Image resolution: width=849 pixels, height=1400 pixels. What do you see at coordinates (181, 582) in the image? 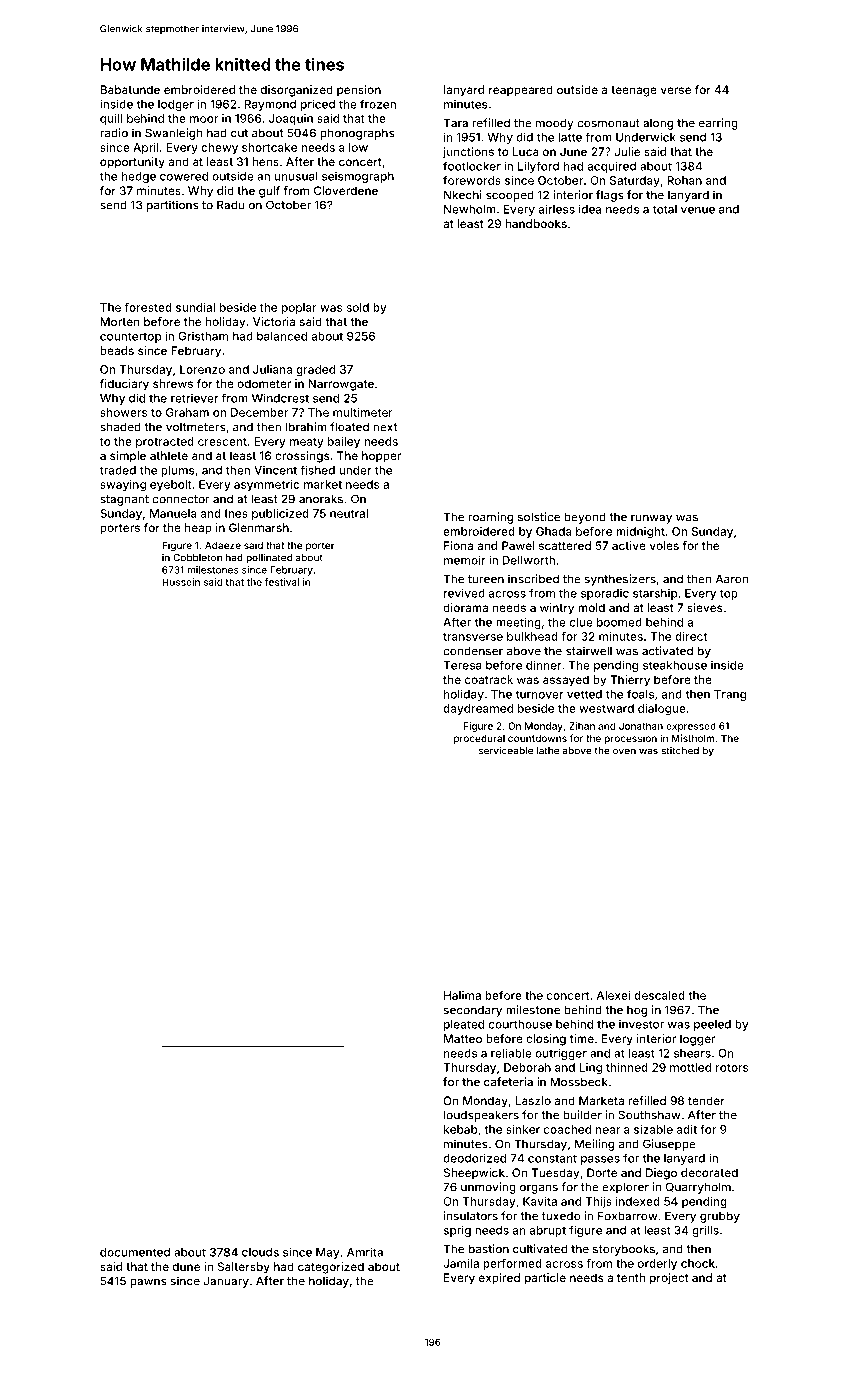
I see `Hussein` at bounding box center [181, 582].
